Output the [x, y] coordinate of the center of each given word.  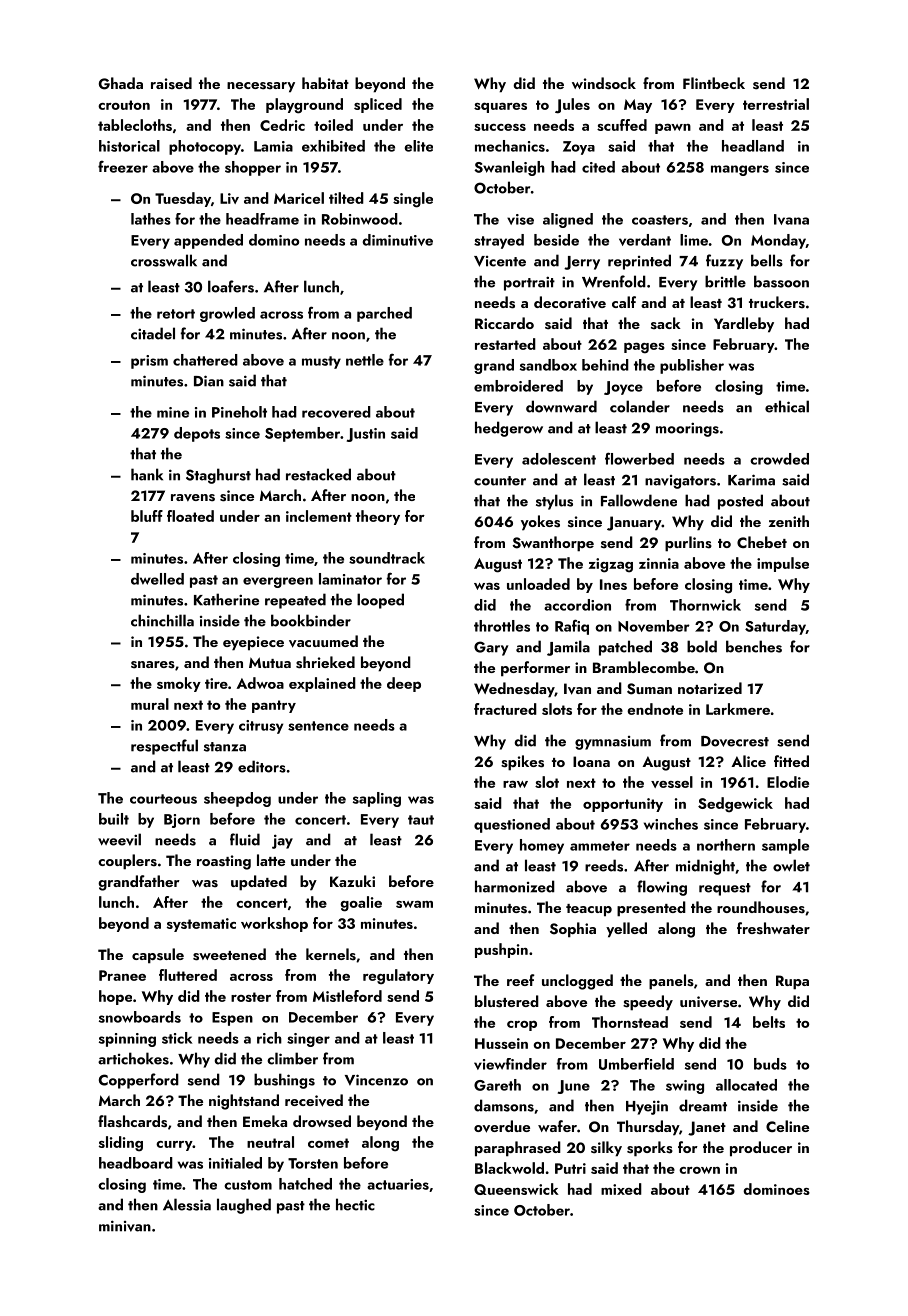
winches [671, 824]
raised [171, 83]
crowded [779, 459]
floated [190, 516]
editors [262, 766]
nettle [365, 360]
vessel [672, 782]
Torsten [313, 1163]
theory [378, 517]
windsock [604, 83]
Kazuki [352, 881]
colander [640, 406]
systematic [201, 925]
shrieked [325, 662]
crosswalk [164, 260]
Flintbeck [714, 83]
